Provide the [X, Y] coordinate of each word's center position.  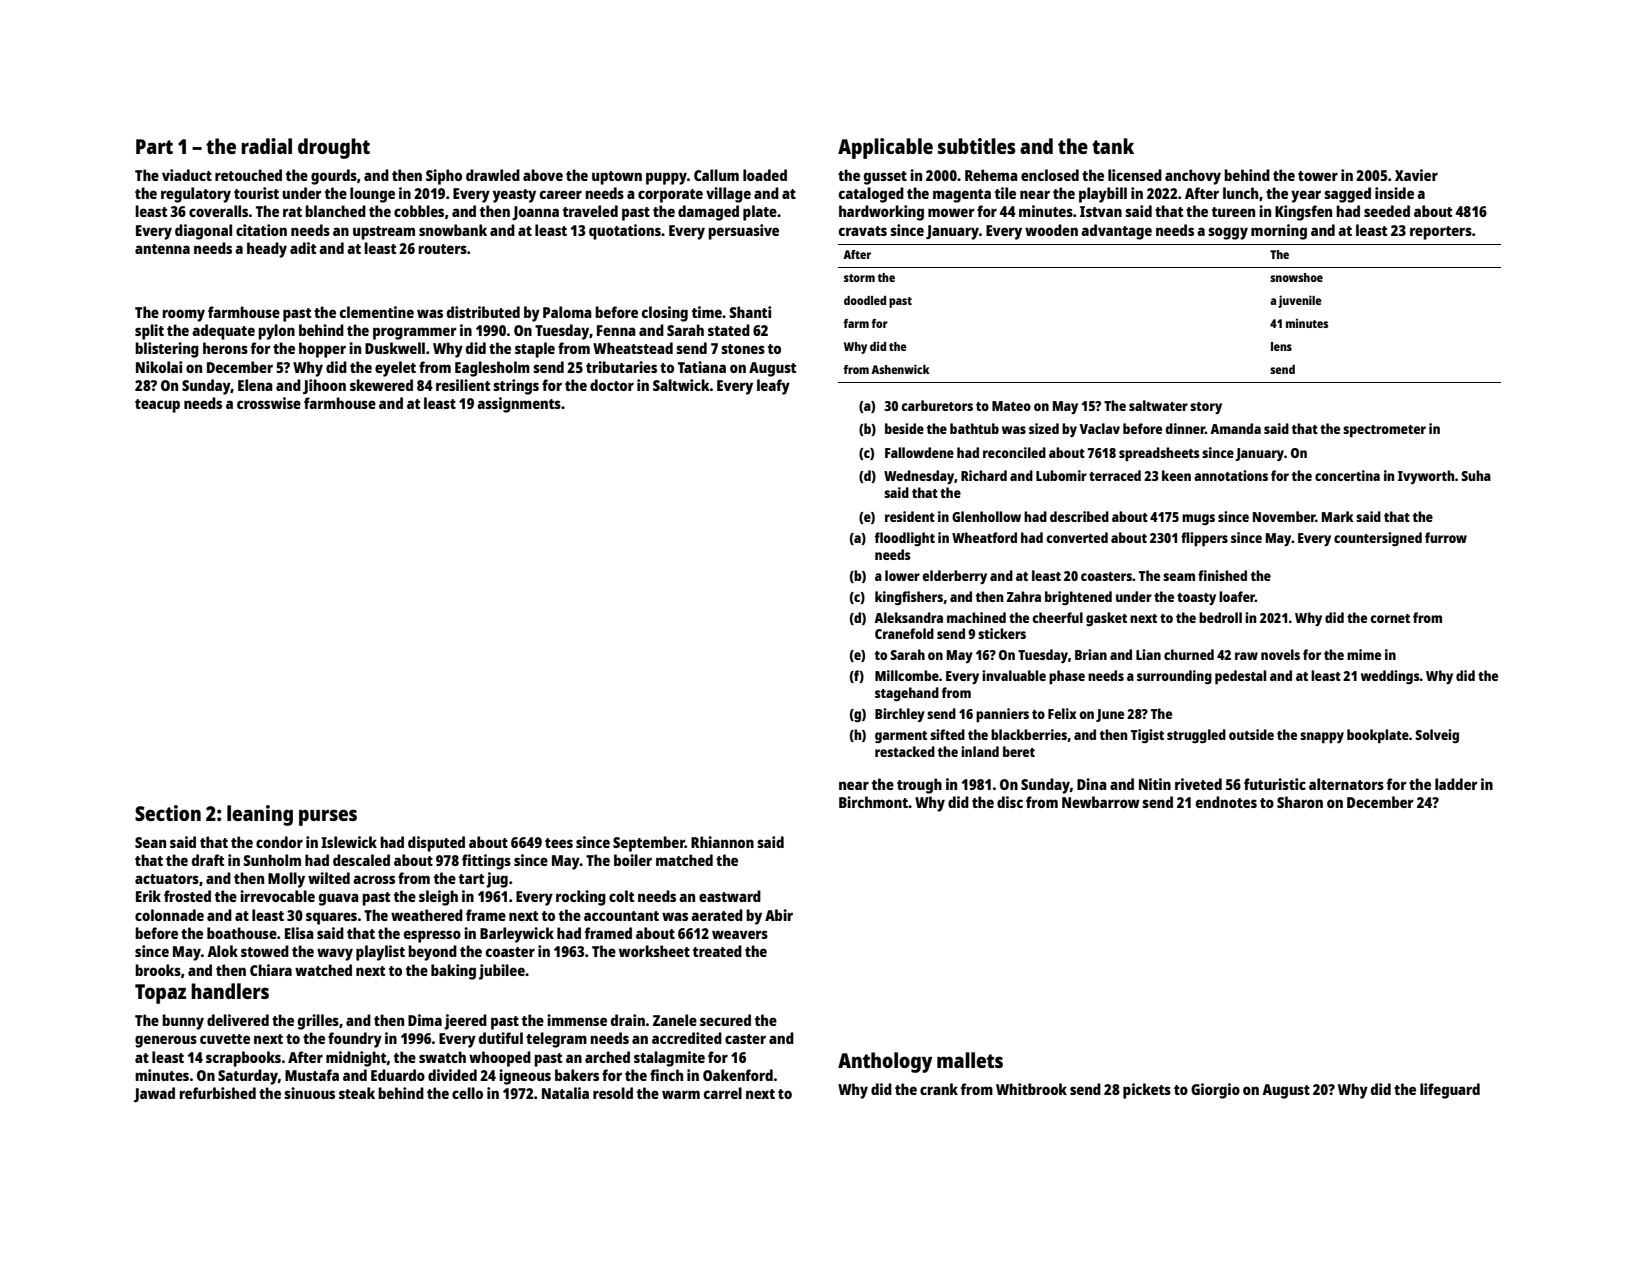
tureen [1233, 212]
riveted [1198, 784]
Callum [716, 175]
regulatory [196, 195]
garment [901, 737]
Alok [222, 951]
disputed [436, 844]
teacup [157, 406]
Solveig [1437, 736]
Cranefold [904, 633]
